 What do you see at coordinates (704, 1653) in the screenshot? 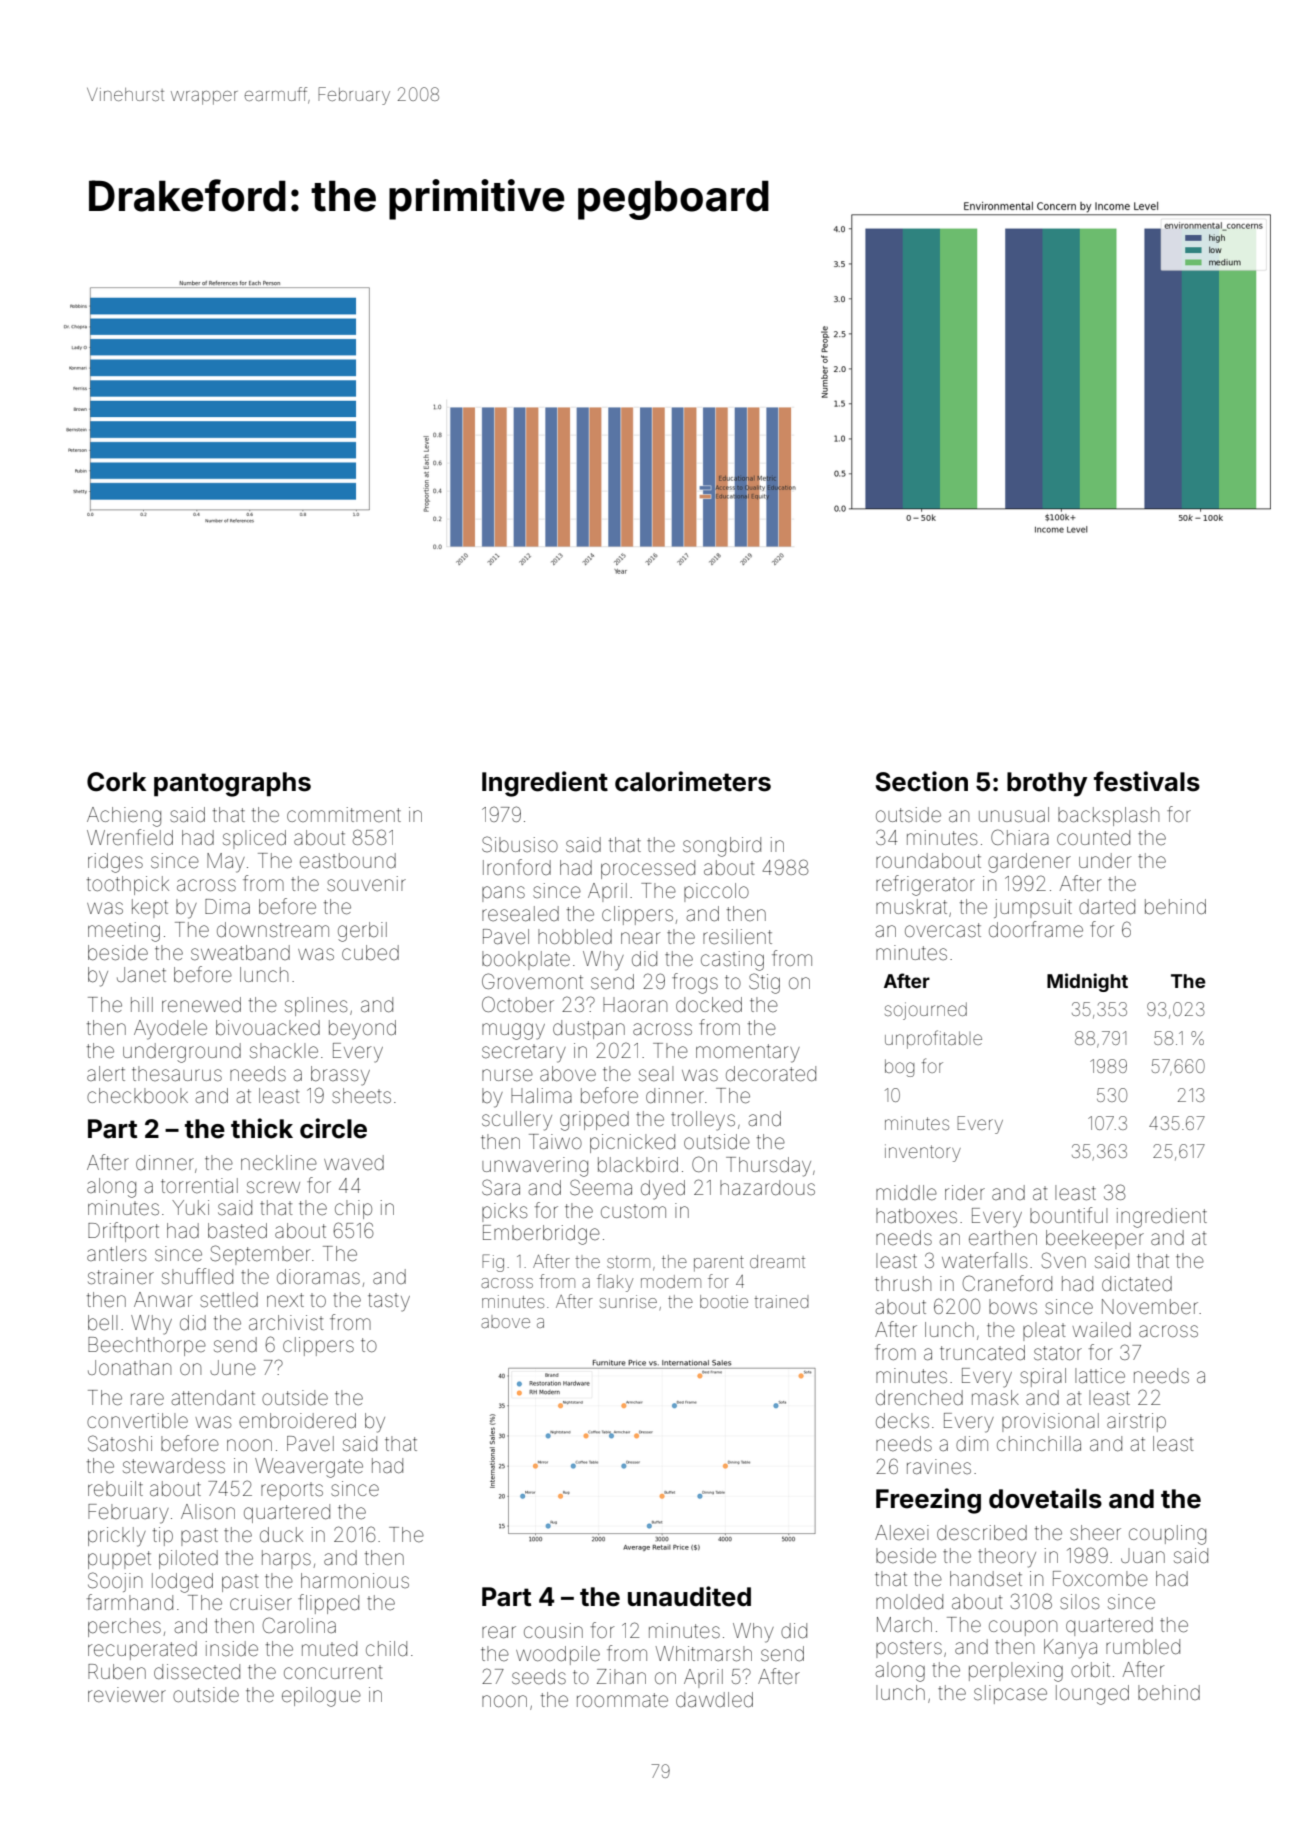
I see `Whitmarsh` at bounding box center [704, 1653].
